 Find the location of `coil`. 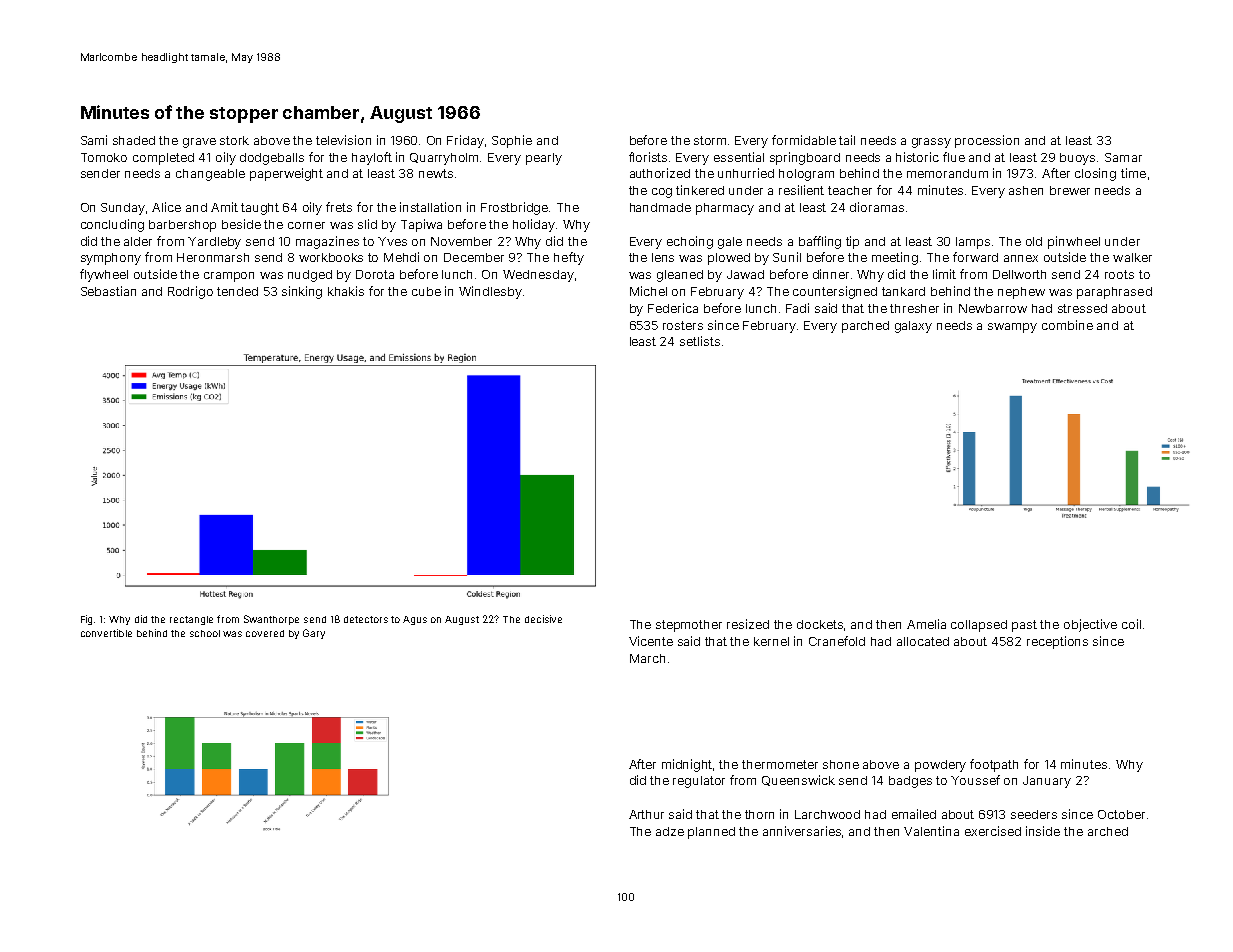

coil is located at coordinates (1131, 624).
